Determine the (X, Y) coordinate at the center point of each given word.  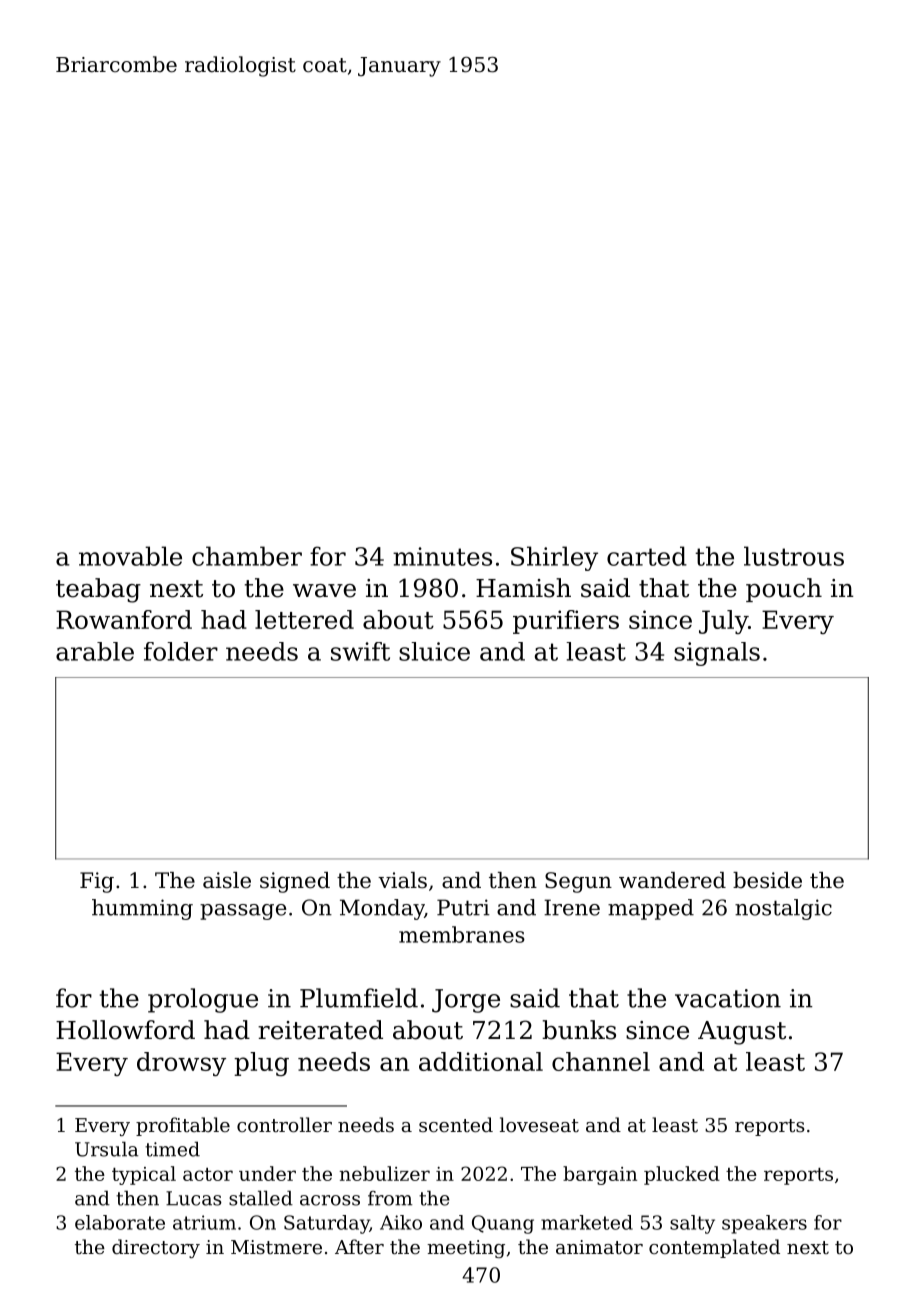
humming (142, 909)
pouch (784, 590)
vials (402, 880)
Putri (463, 907)
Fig (97, 882)
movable (130, 556)
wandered (672, 880)
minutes (442, 556)
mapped (651, 909)
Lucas (194, 1198)
